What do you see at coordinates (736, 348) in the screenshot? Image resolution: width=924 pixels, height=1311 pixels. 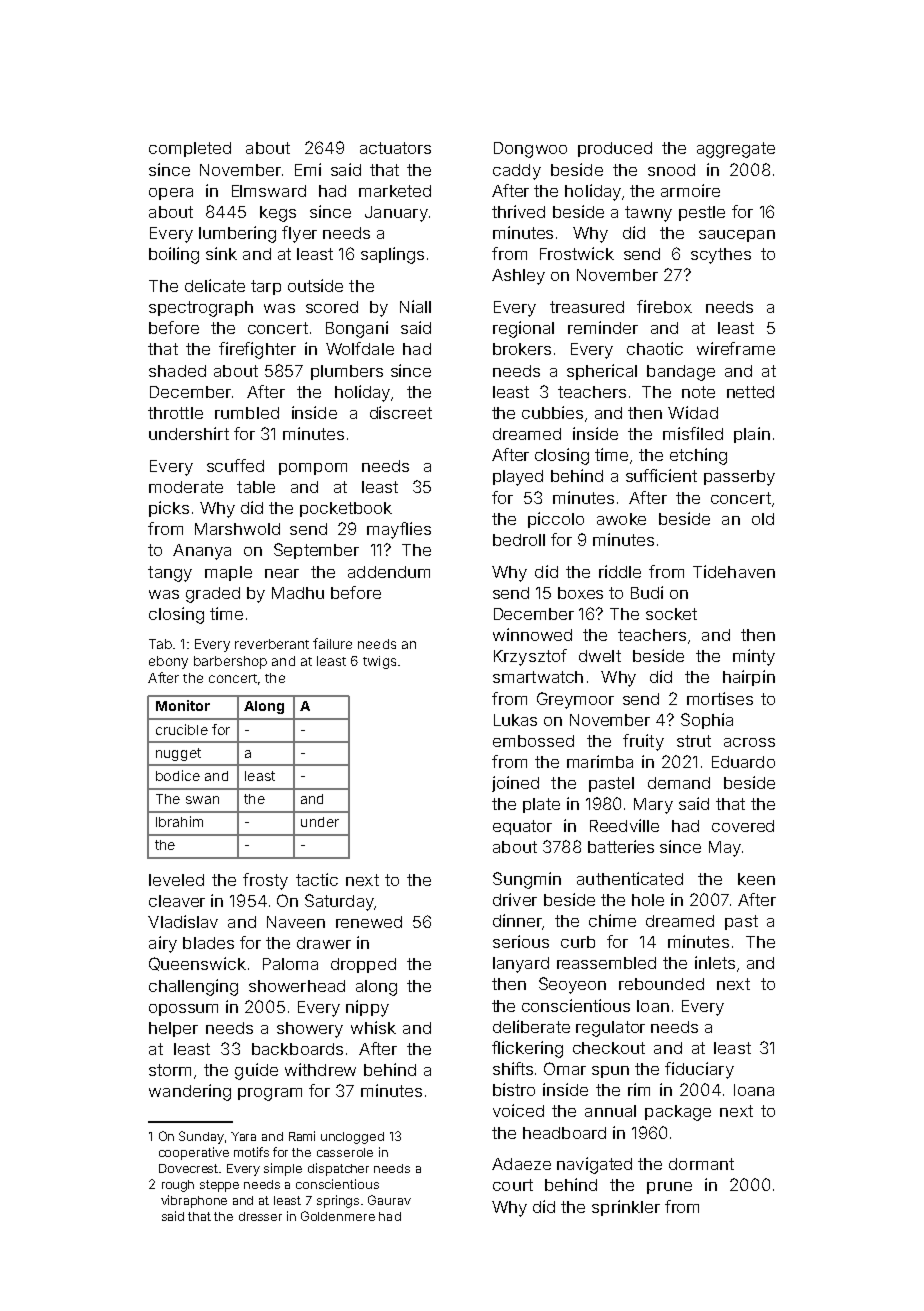 I see `wireframe` at bounding box center [736, 348].
